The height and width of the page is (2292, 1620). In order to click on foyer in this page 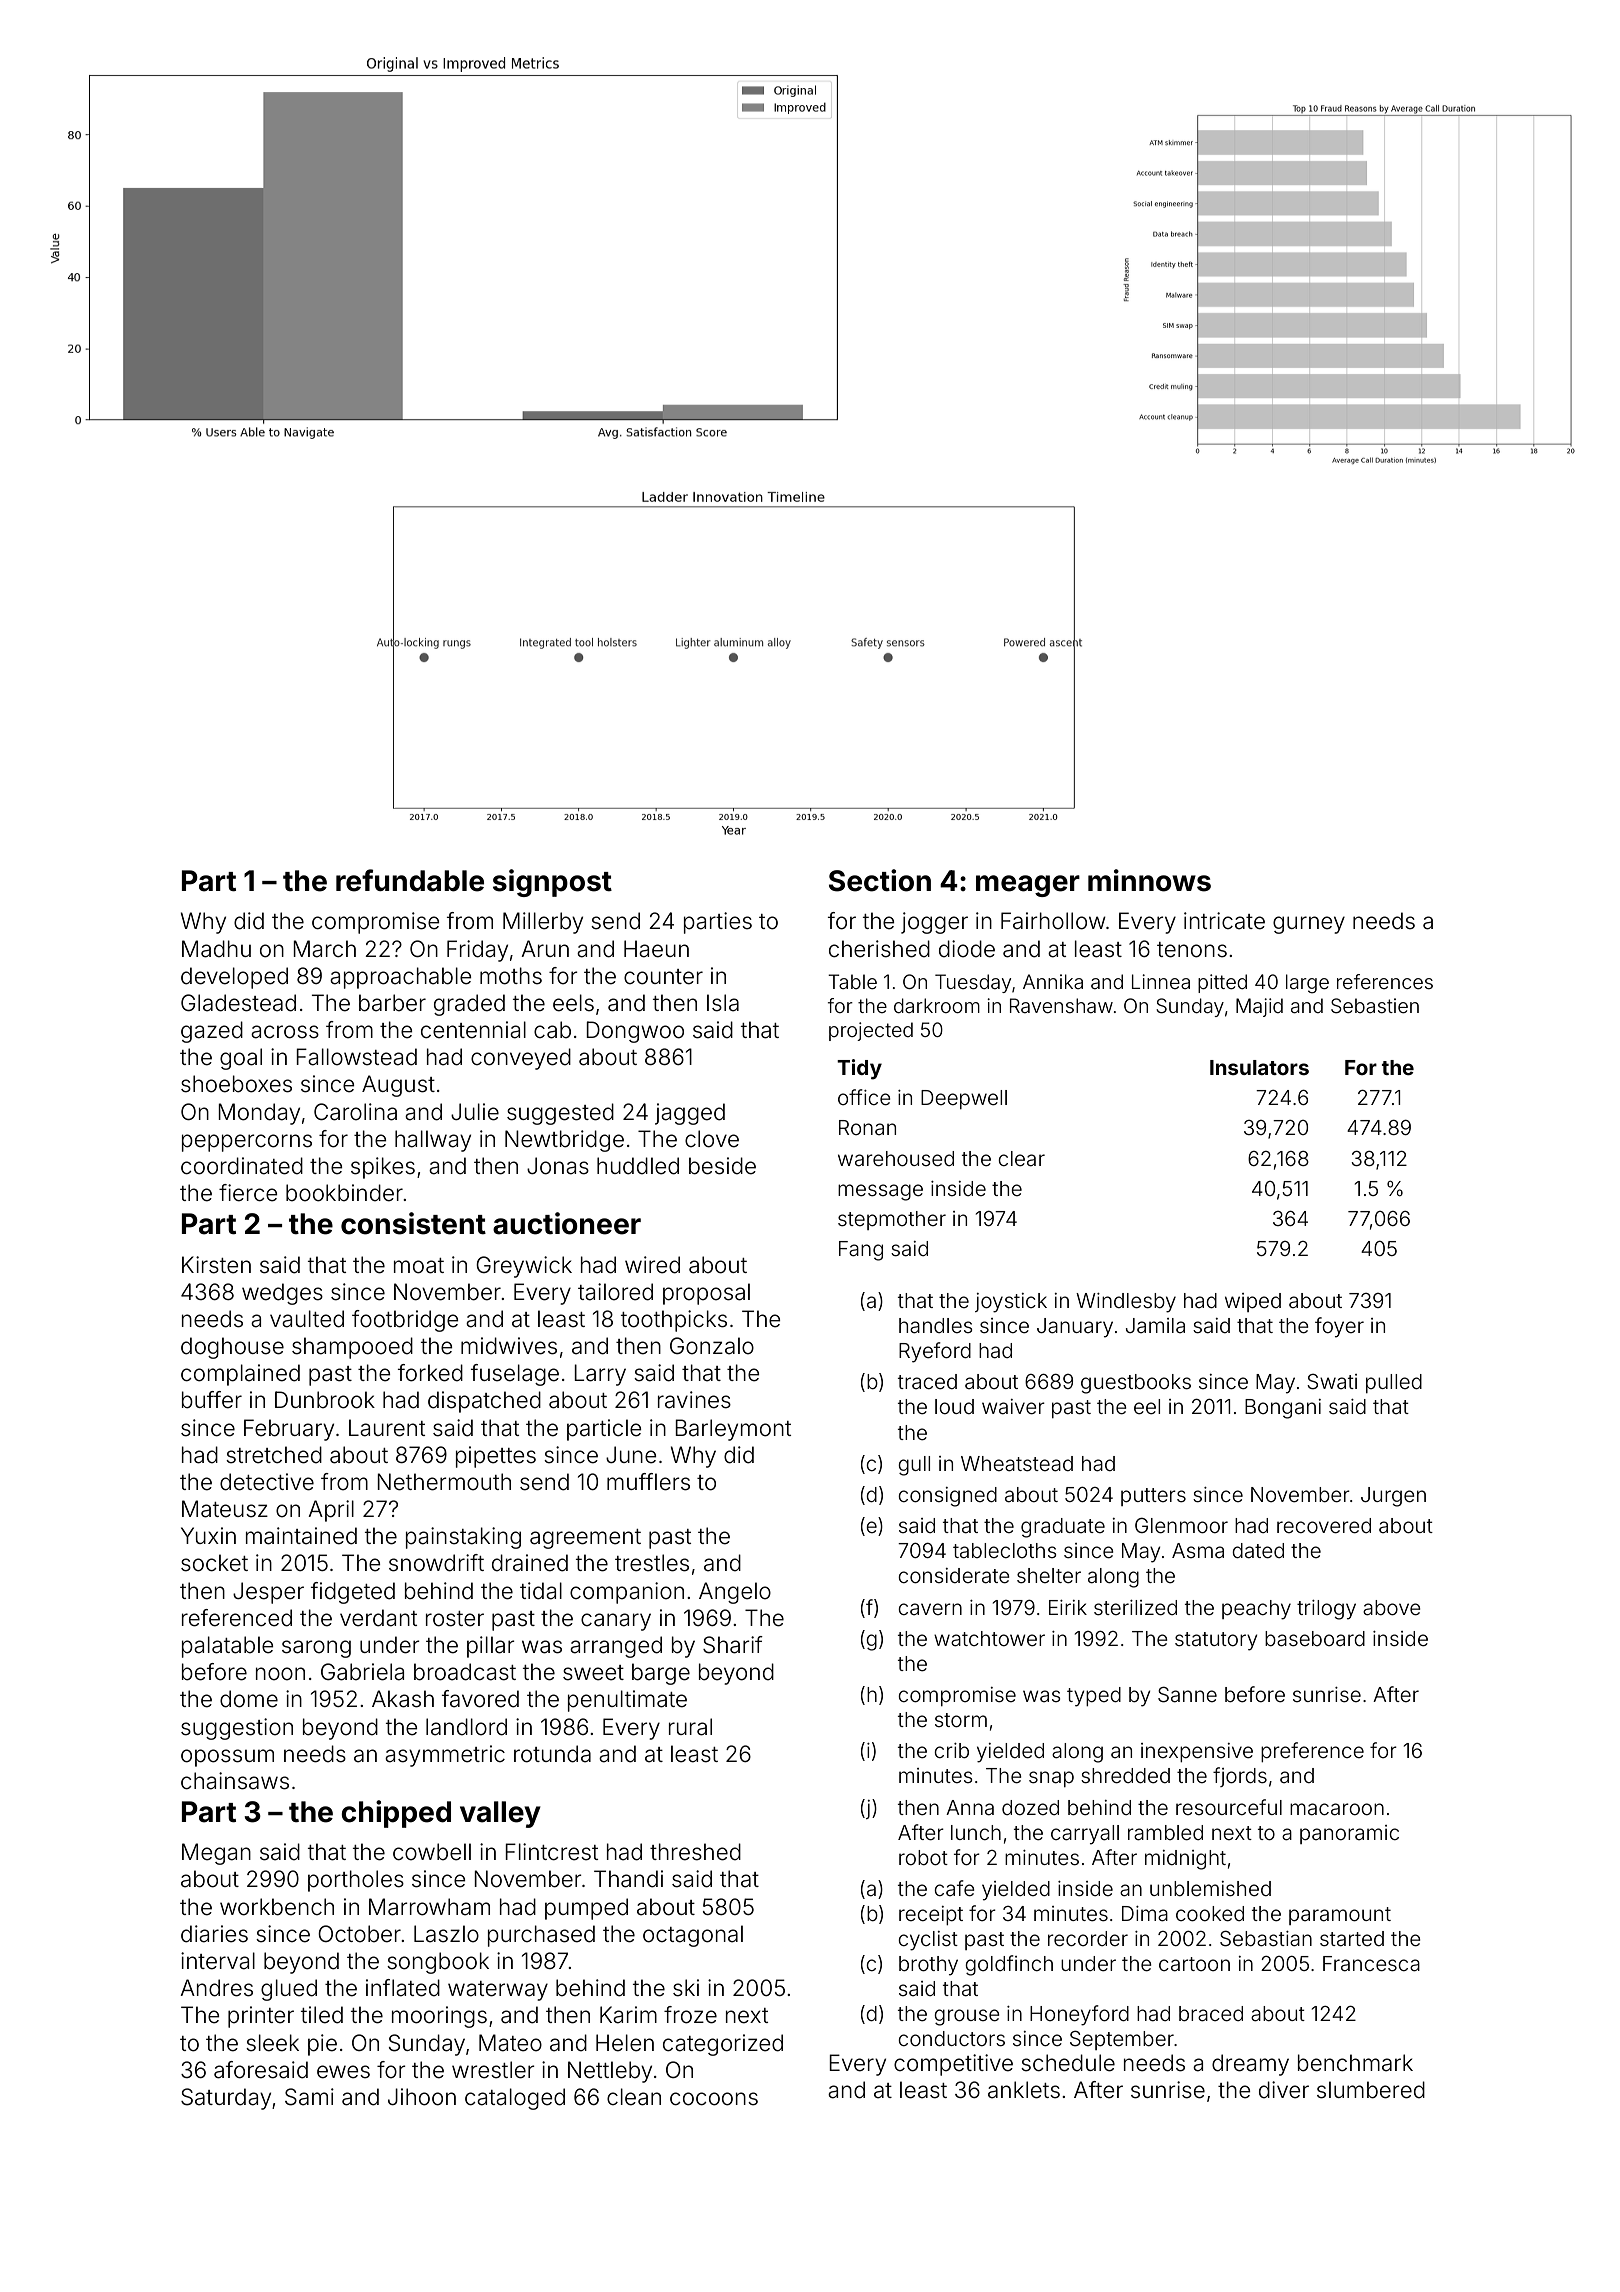, I will do `click(1339, 1327)`.
